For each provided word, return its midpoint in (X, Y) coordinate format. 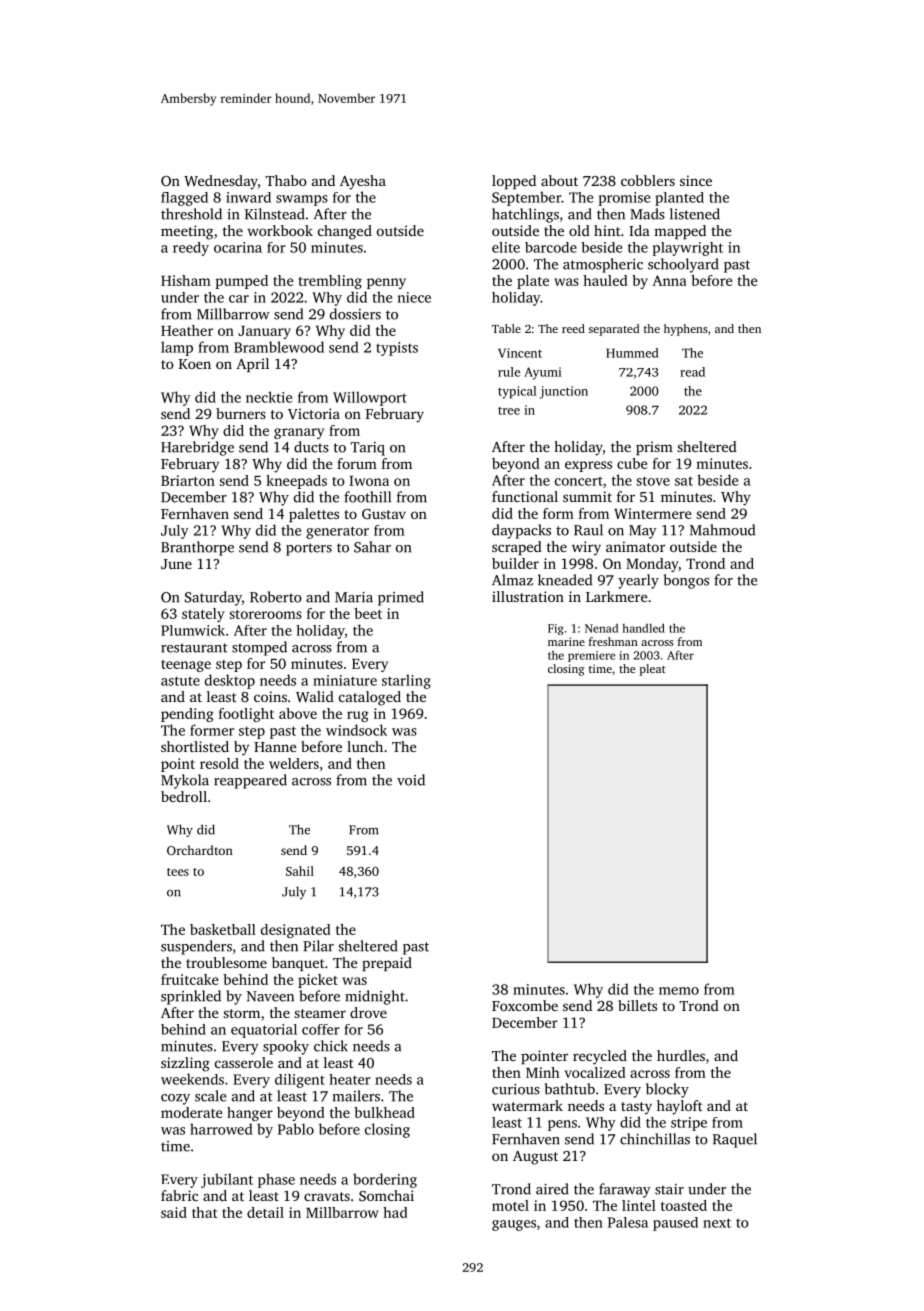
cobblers (648, 180)
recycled (600, 1057)
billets (637, 1005)
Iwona (369, 481)
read (692, 372)
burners (241, 413)
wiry (586, 548)
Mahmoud (722, 530)
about (559, 180)
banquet (298, 964)
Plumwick (193, 630)
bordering (385, 1180)
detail (265, 1212)
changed (345, 232)
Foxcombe (525, 1005)
